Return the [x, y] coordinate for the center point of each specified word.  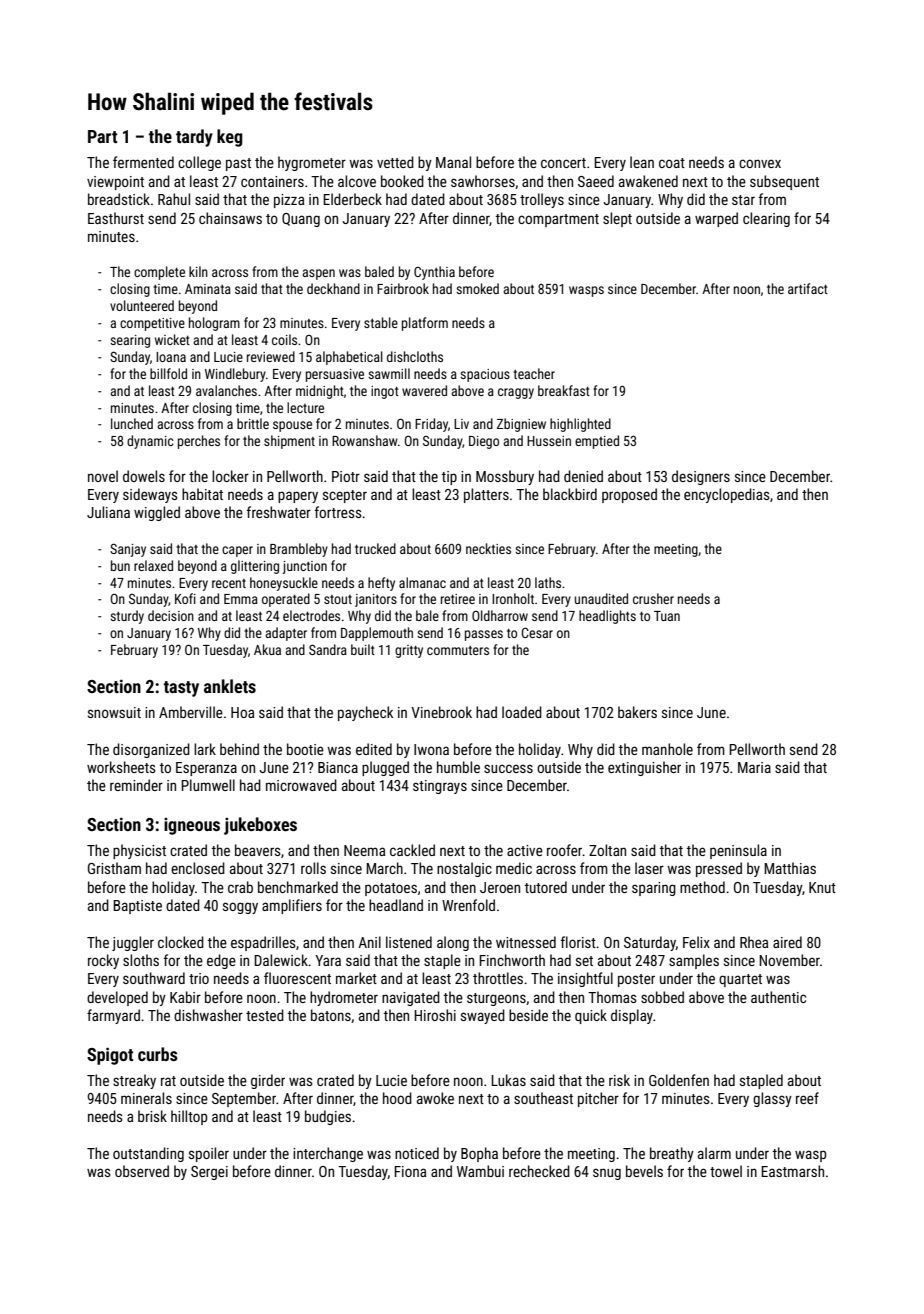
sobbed [662, 997]
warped [716, 219]
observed [142, 1171]
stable [381, 322]
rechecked [539, 1171]
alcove [357, 181]
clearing [766, 219]
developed [117, 998]
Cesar [537, 632]
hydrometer [344, 998]
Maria [754, 767]
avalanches [226, 390]
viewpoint [115, 183]
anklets [230, 686]
